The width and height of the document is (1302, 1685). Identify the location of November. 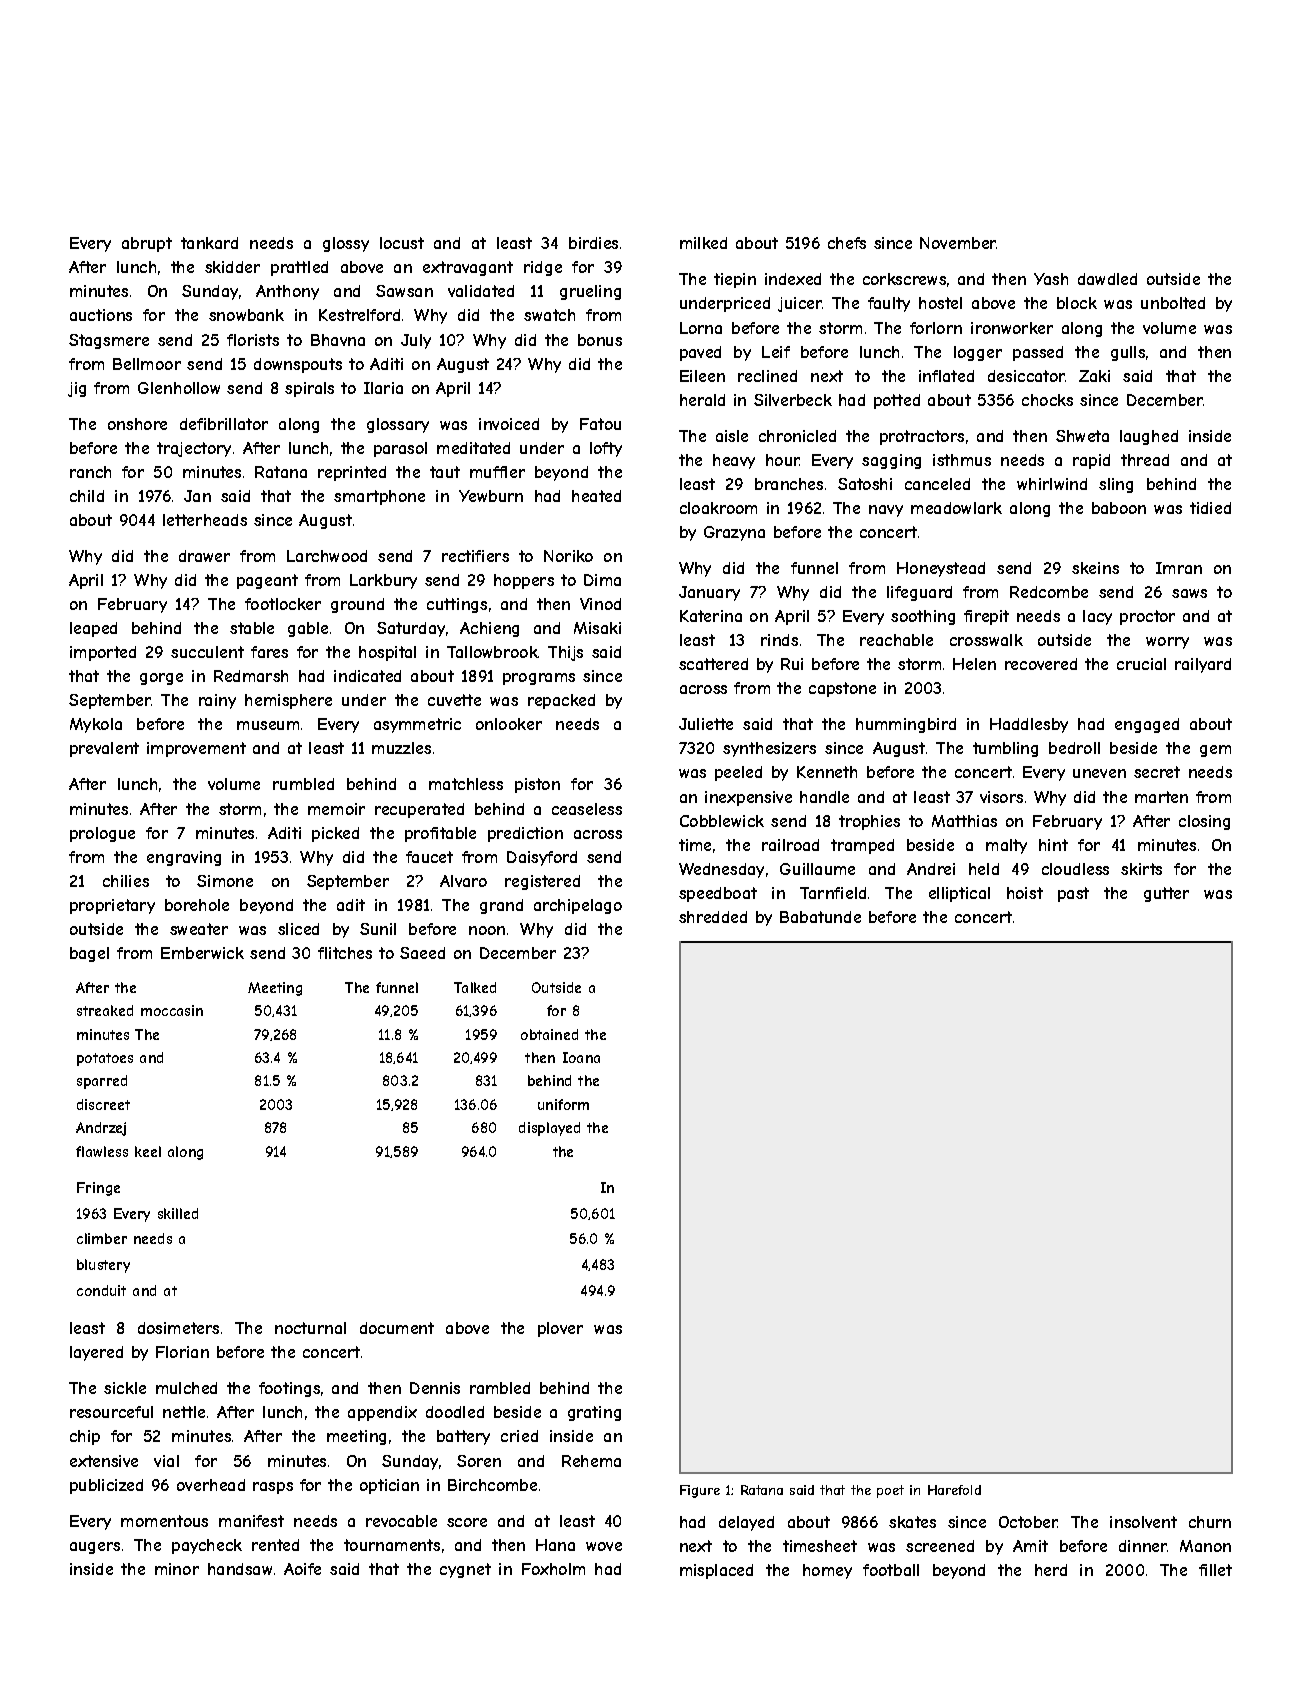
(958, 243).
